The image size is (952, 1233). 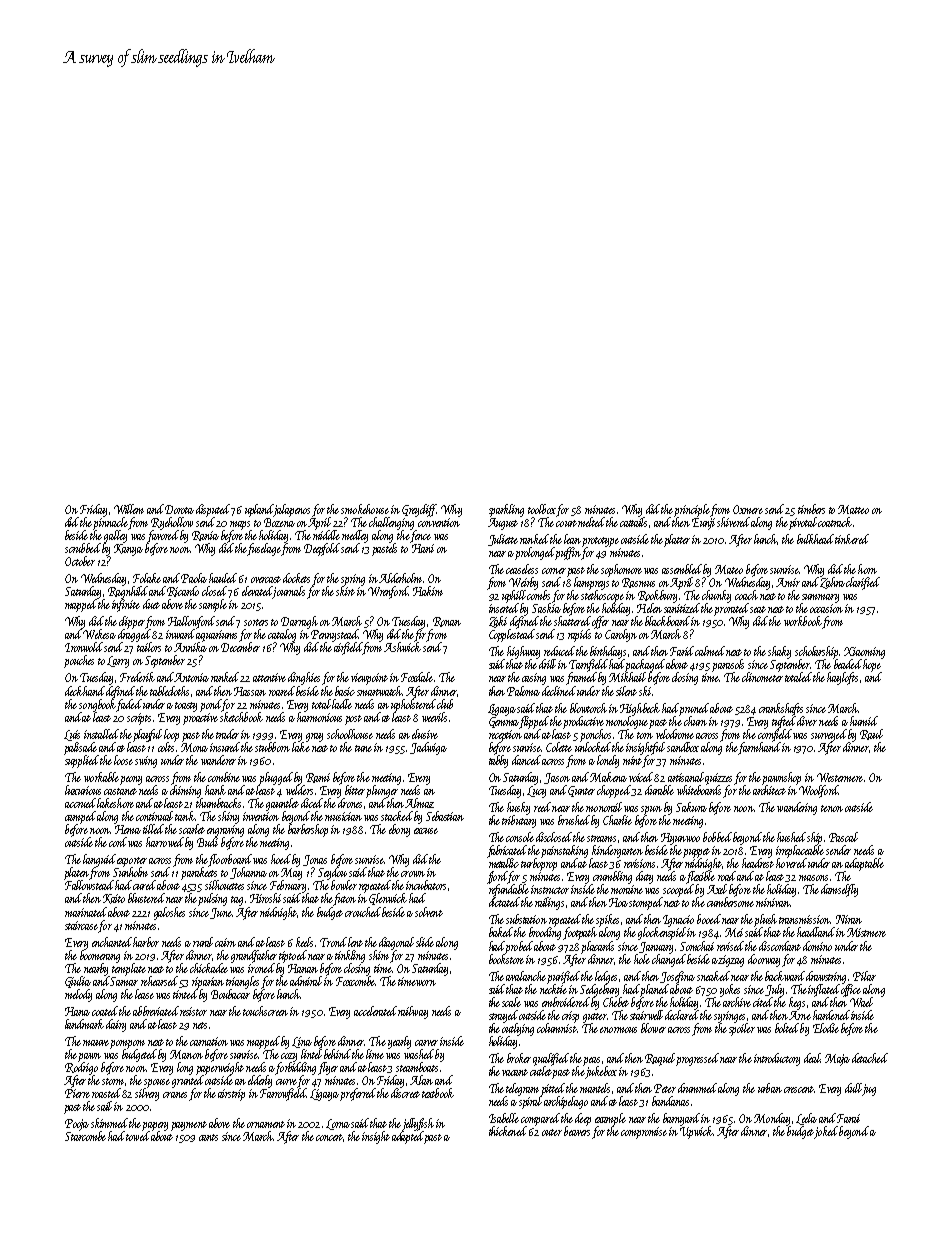 What do you see at coordinates (132, 622) in the image?
I see `clipper` at bounding box center [132, 622].
